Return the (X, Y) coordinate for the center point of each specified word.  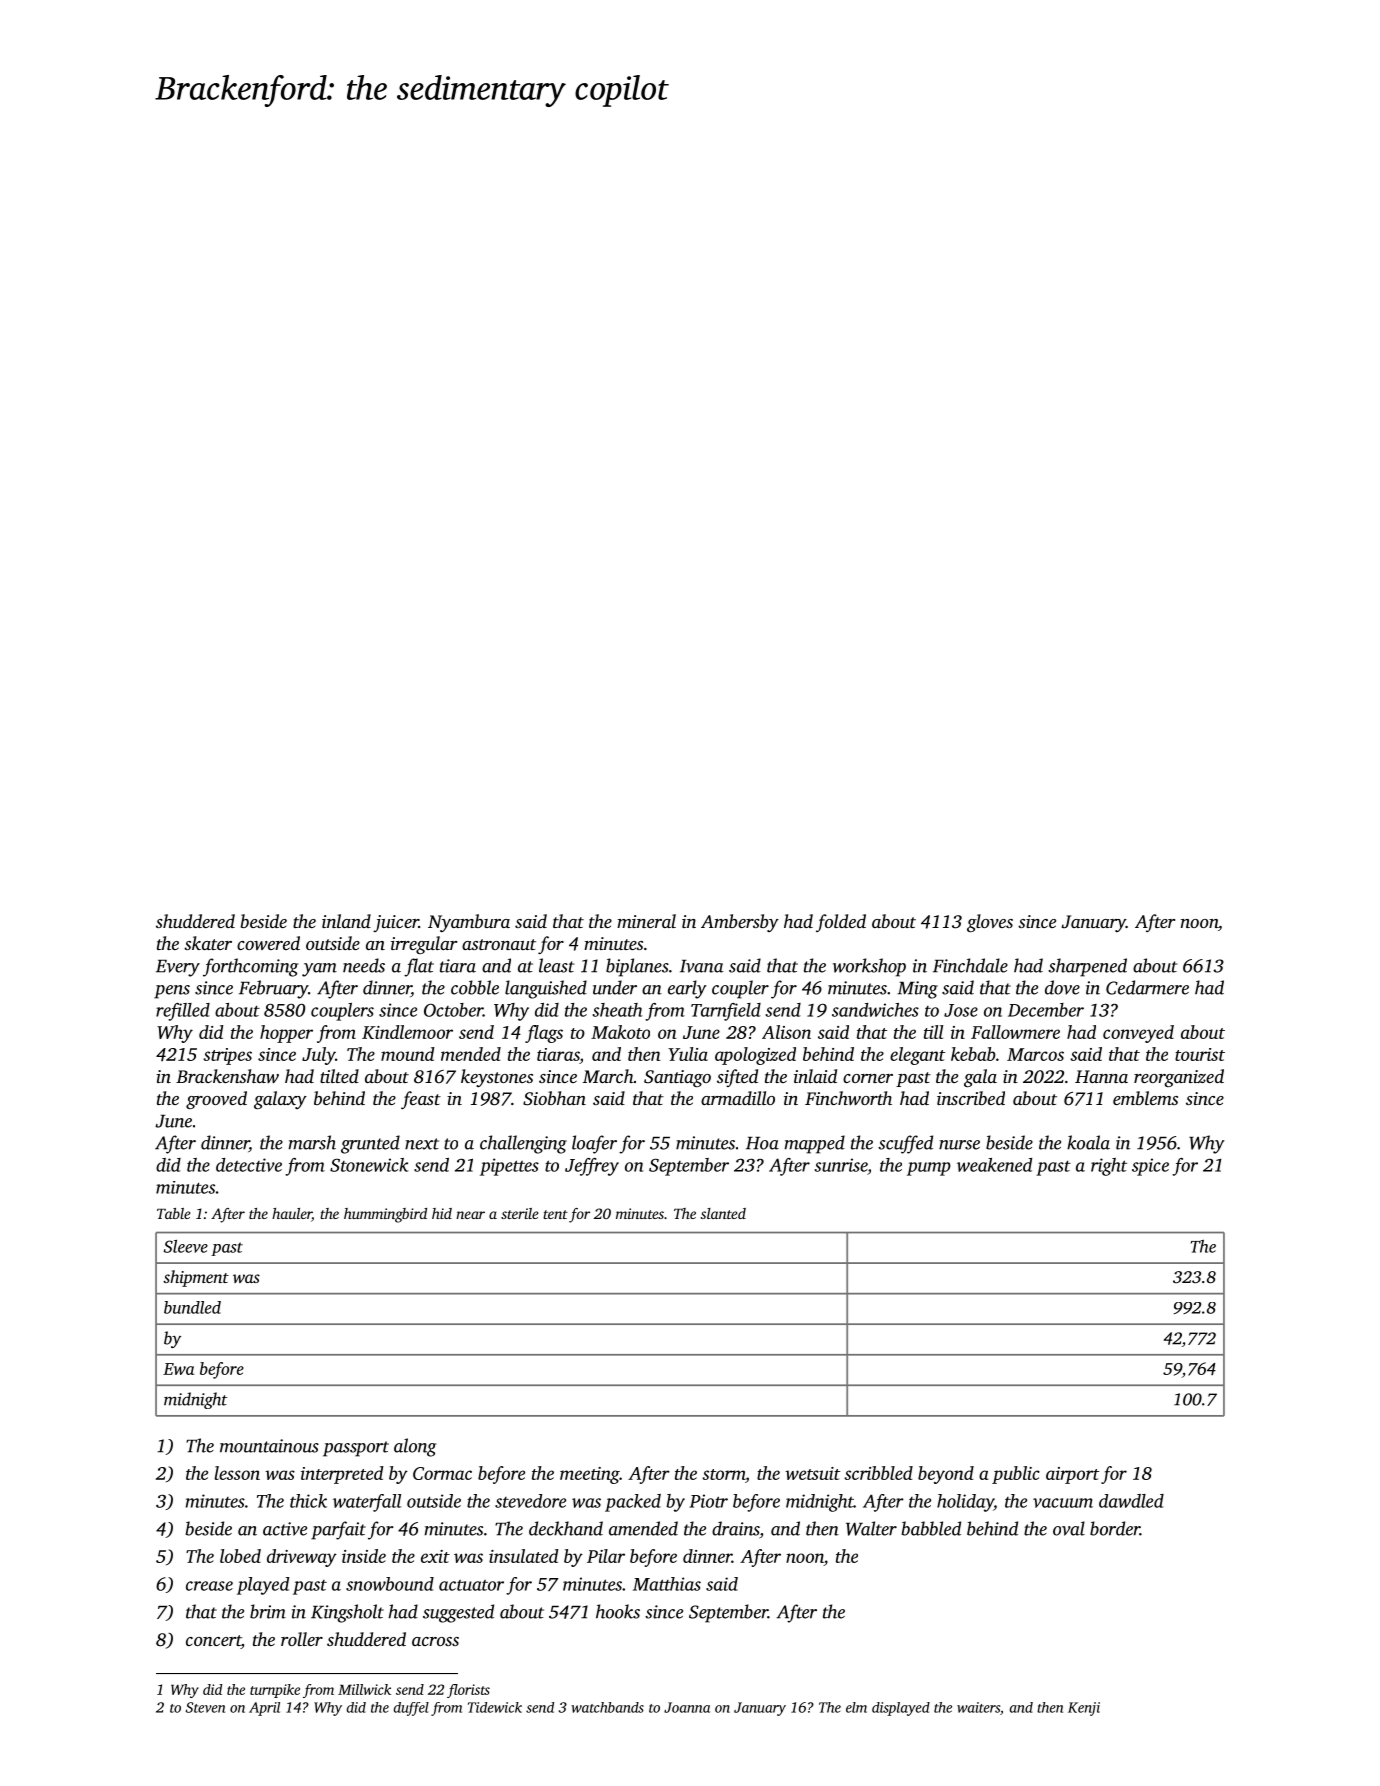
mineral (646, 921)
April (264, 1709)
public (1016, 1475)
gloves (990, 923)
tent (555, 1214)
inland (346, 921)
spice (1150, 1167)
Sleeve (186, 1246)
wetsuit (812, 1473)
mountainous (269, 1446)
